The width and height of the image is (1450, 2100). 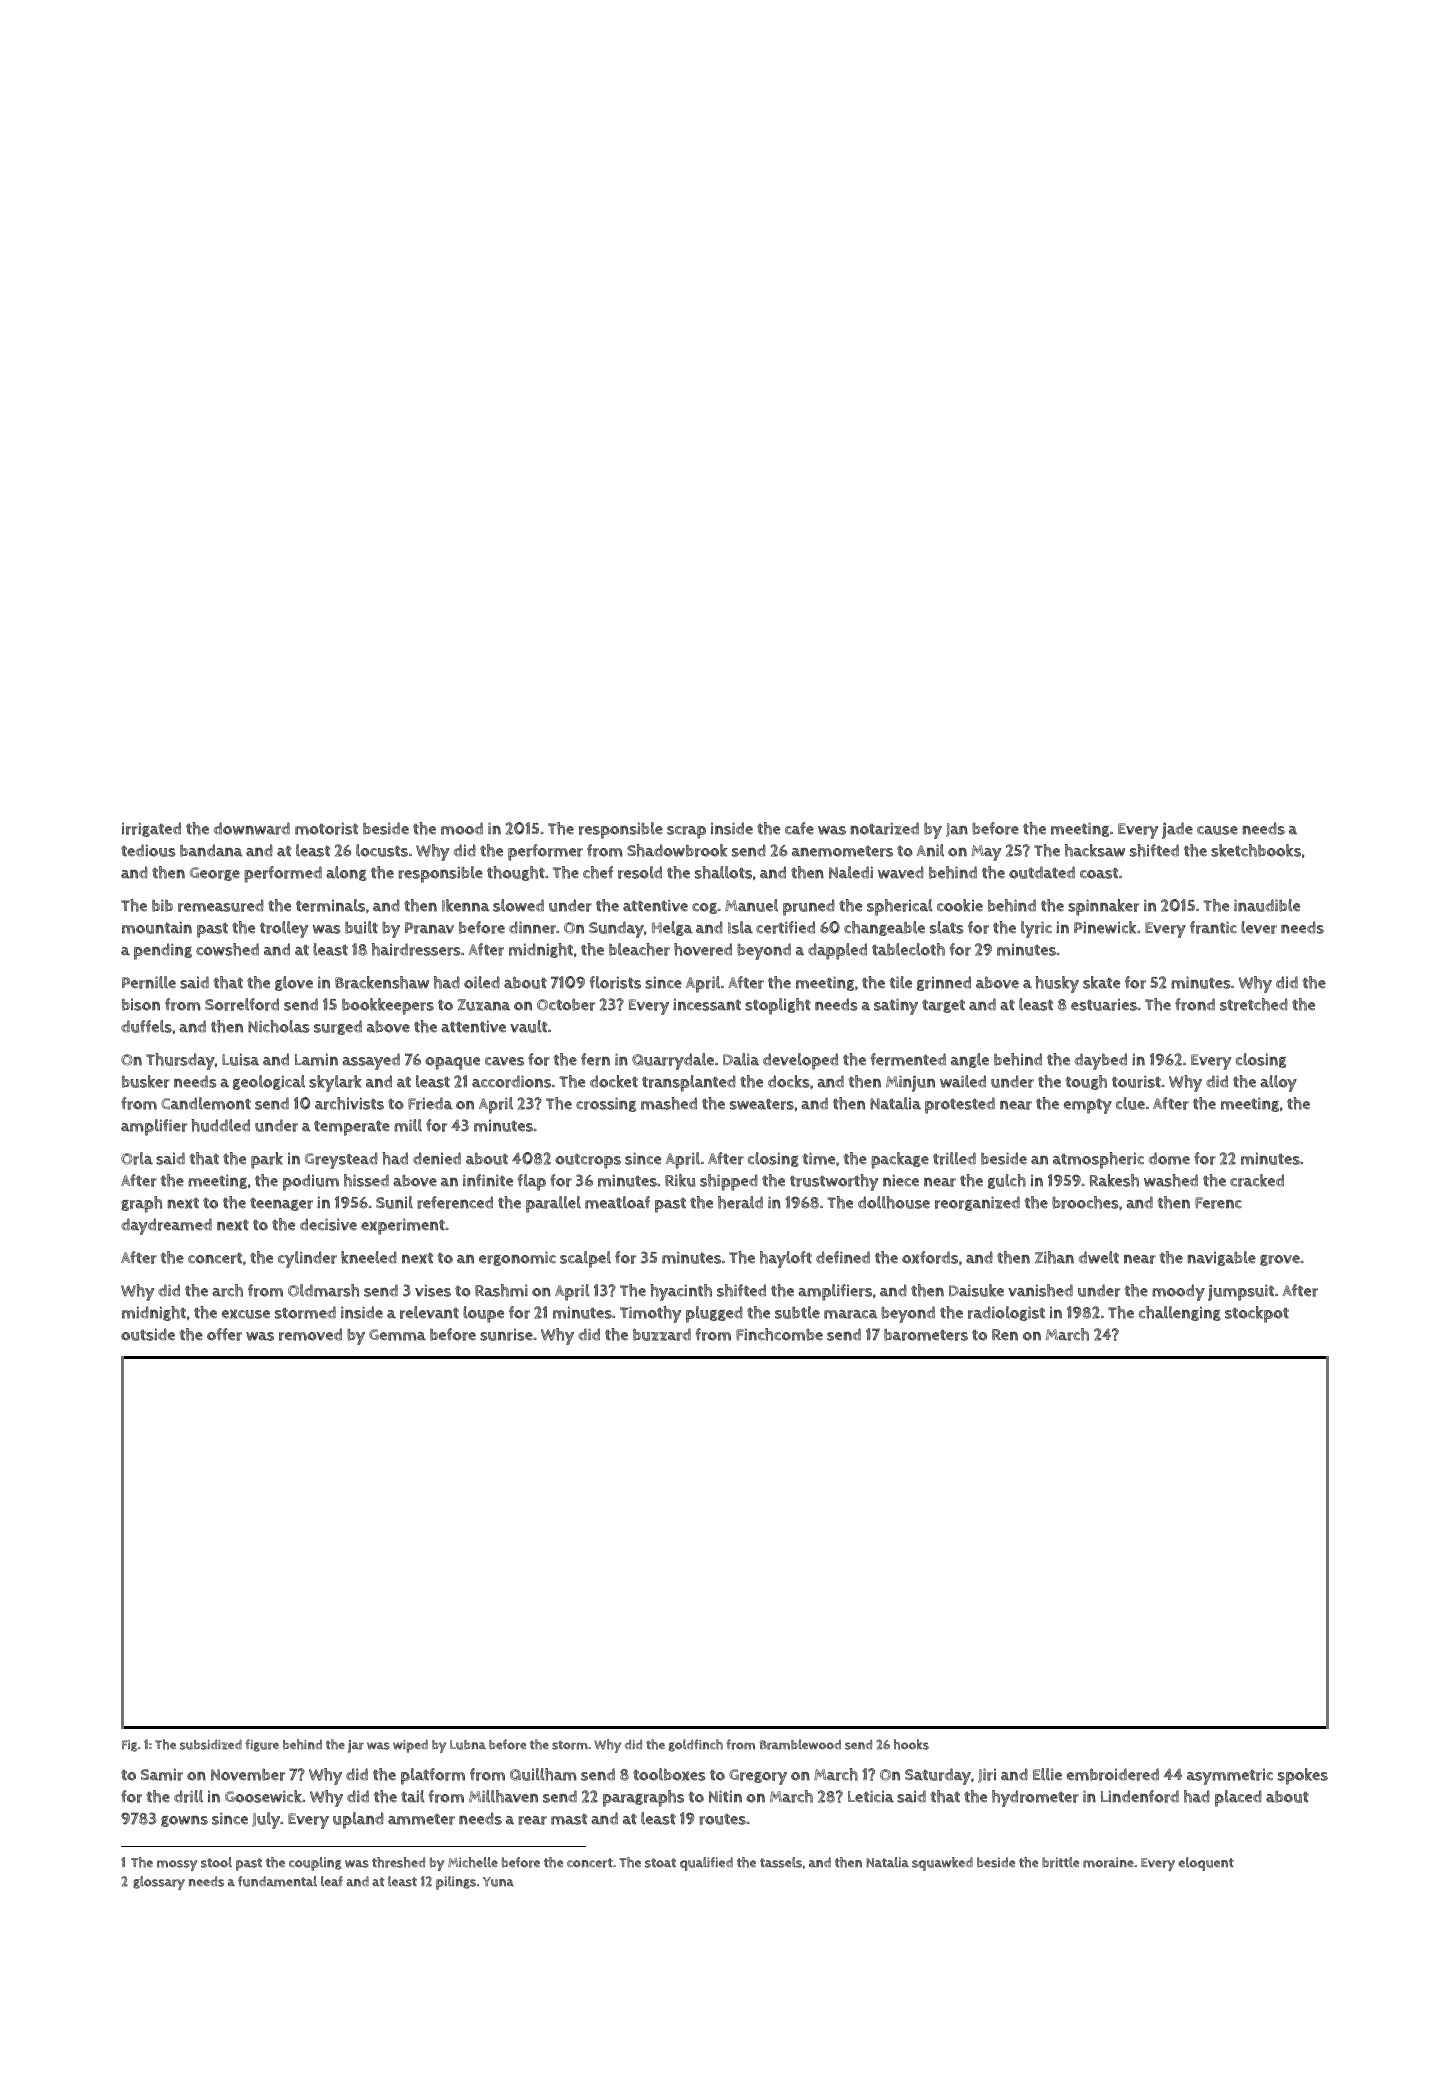 What do you see at coordinates (1267, 905) in the image?
I see `inaudible` at bounding box center [1267, 905].
